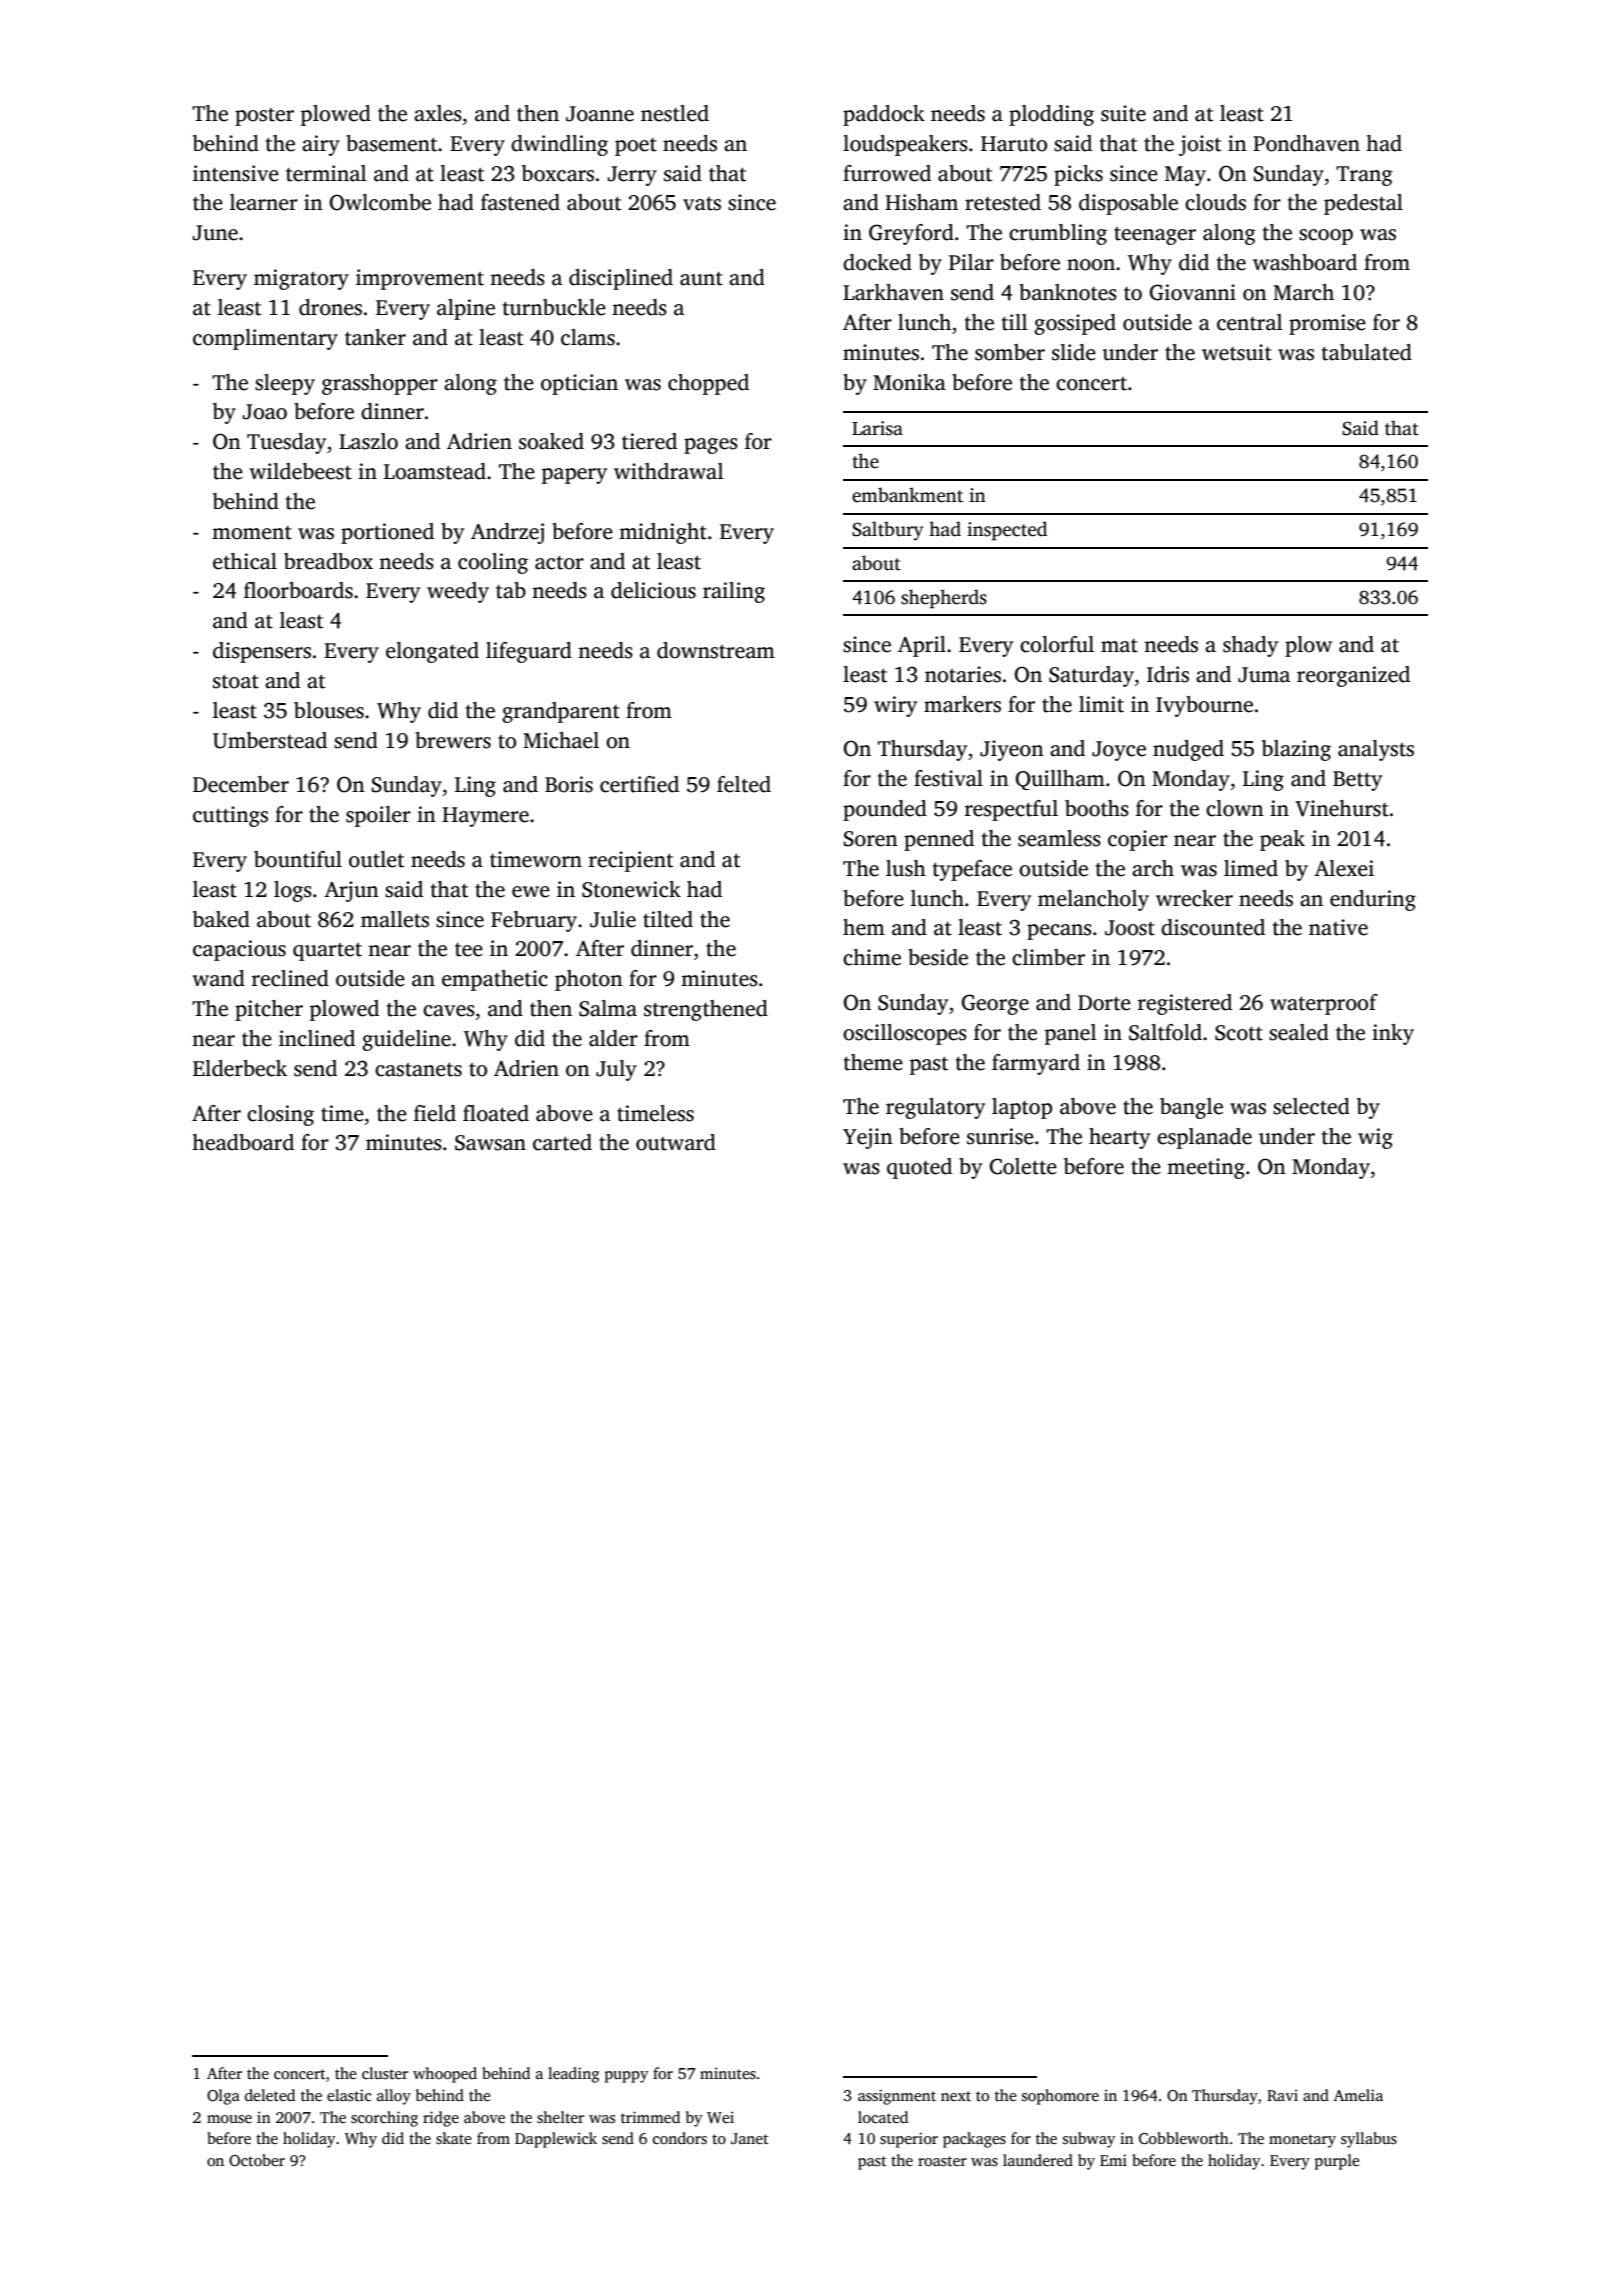 The height and width of the page is (2292, 1620). Describe the element at coordinates (1206, 1168) in the page. I see `meeting` at that location.
